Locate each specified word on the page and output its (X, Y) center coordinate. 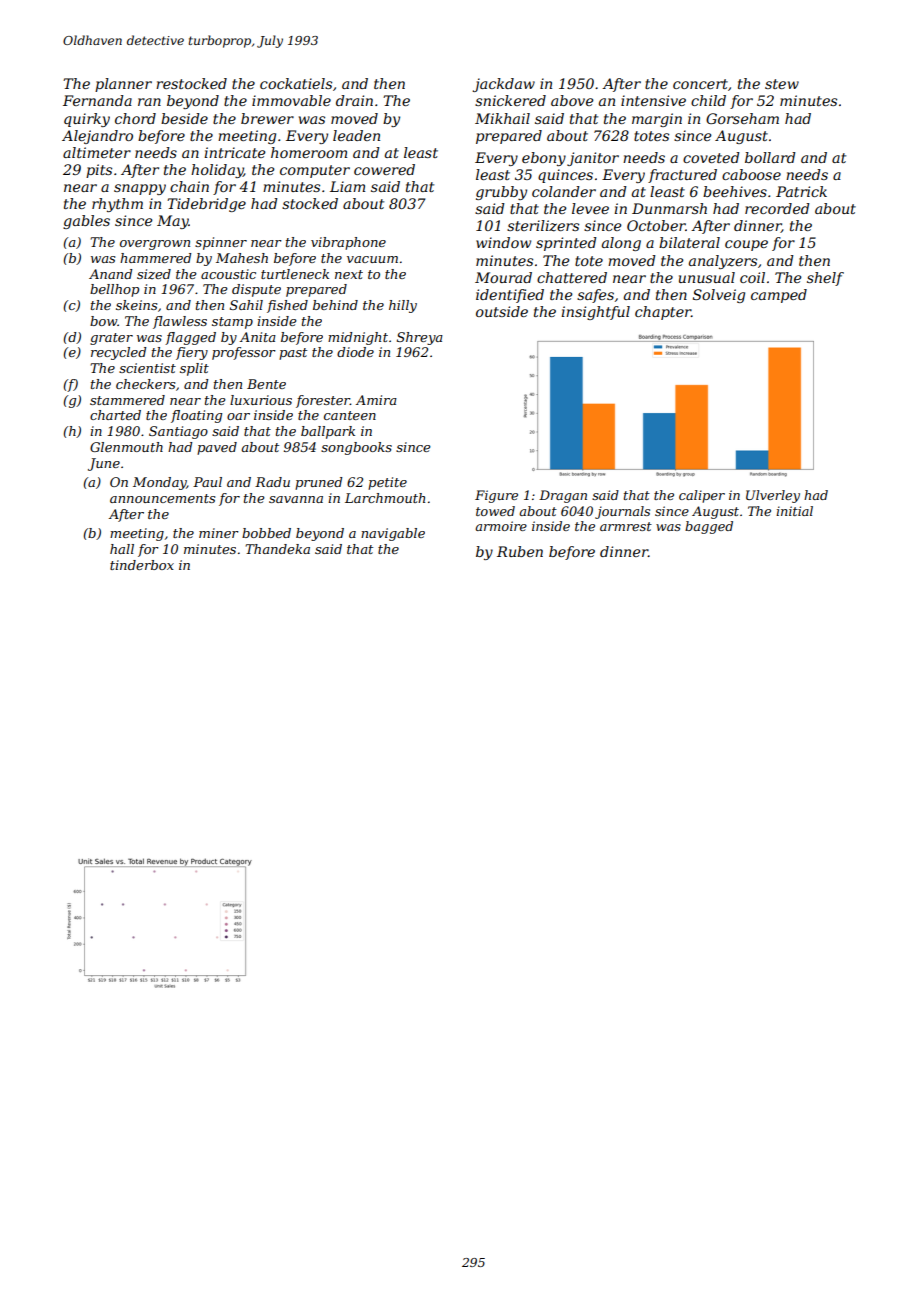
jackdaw (503, 85)
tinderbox (142, 565)
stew (782, 84)
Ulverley (773, 496)
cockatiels (296, 83)
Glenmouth (126, 447)
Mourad (503, 277)
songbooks (356, 448)
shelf (825, 279)
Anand (110, 274)
